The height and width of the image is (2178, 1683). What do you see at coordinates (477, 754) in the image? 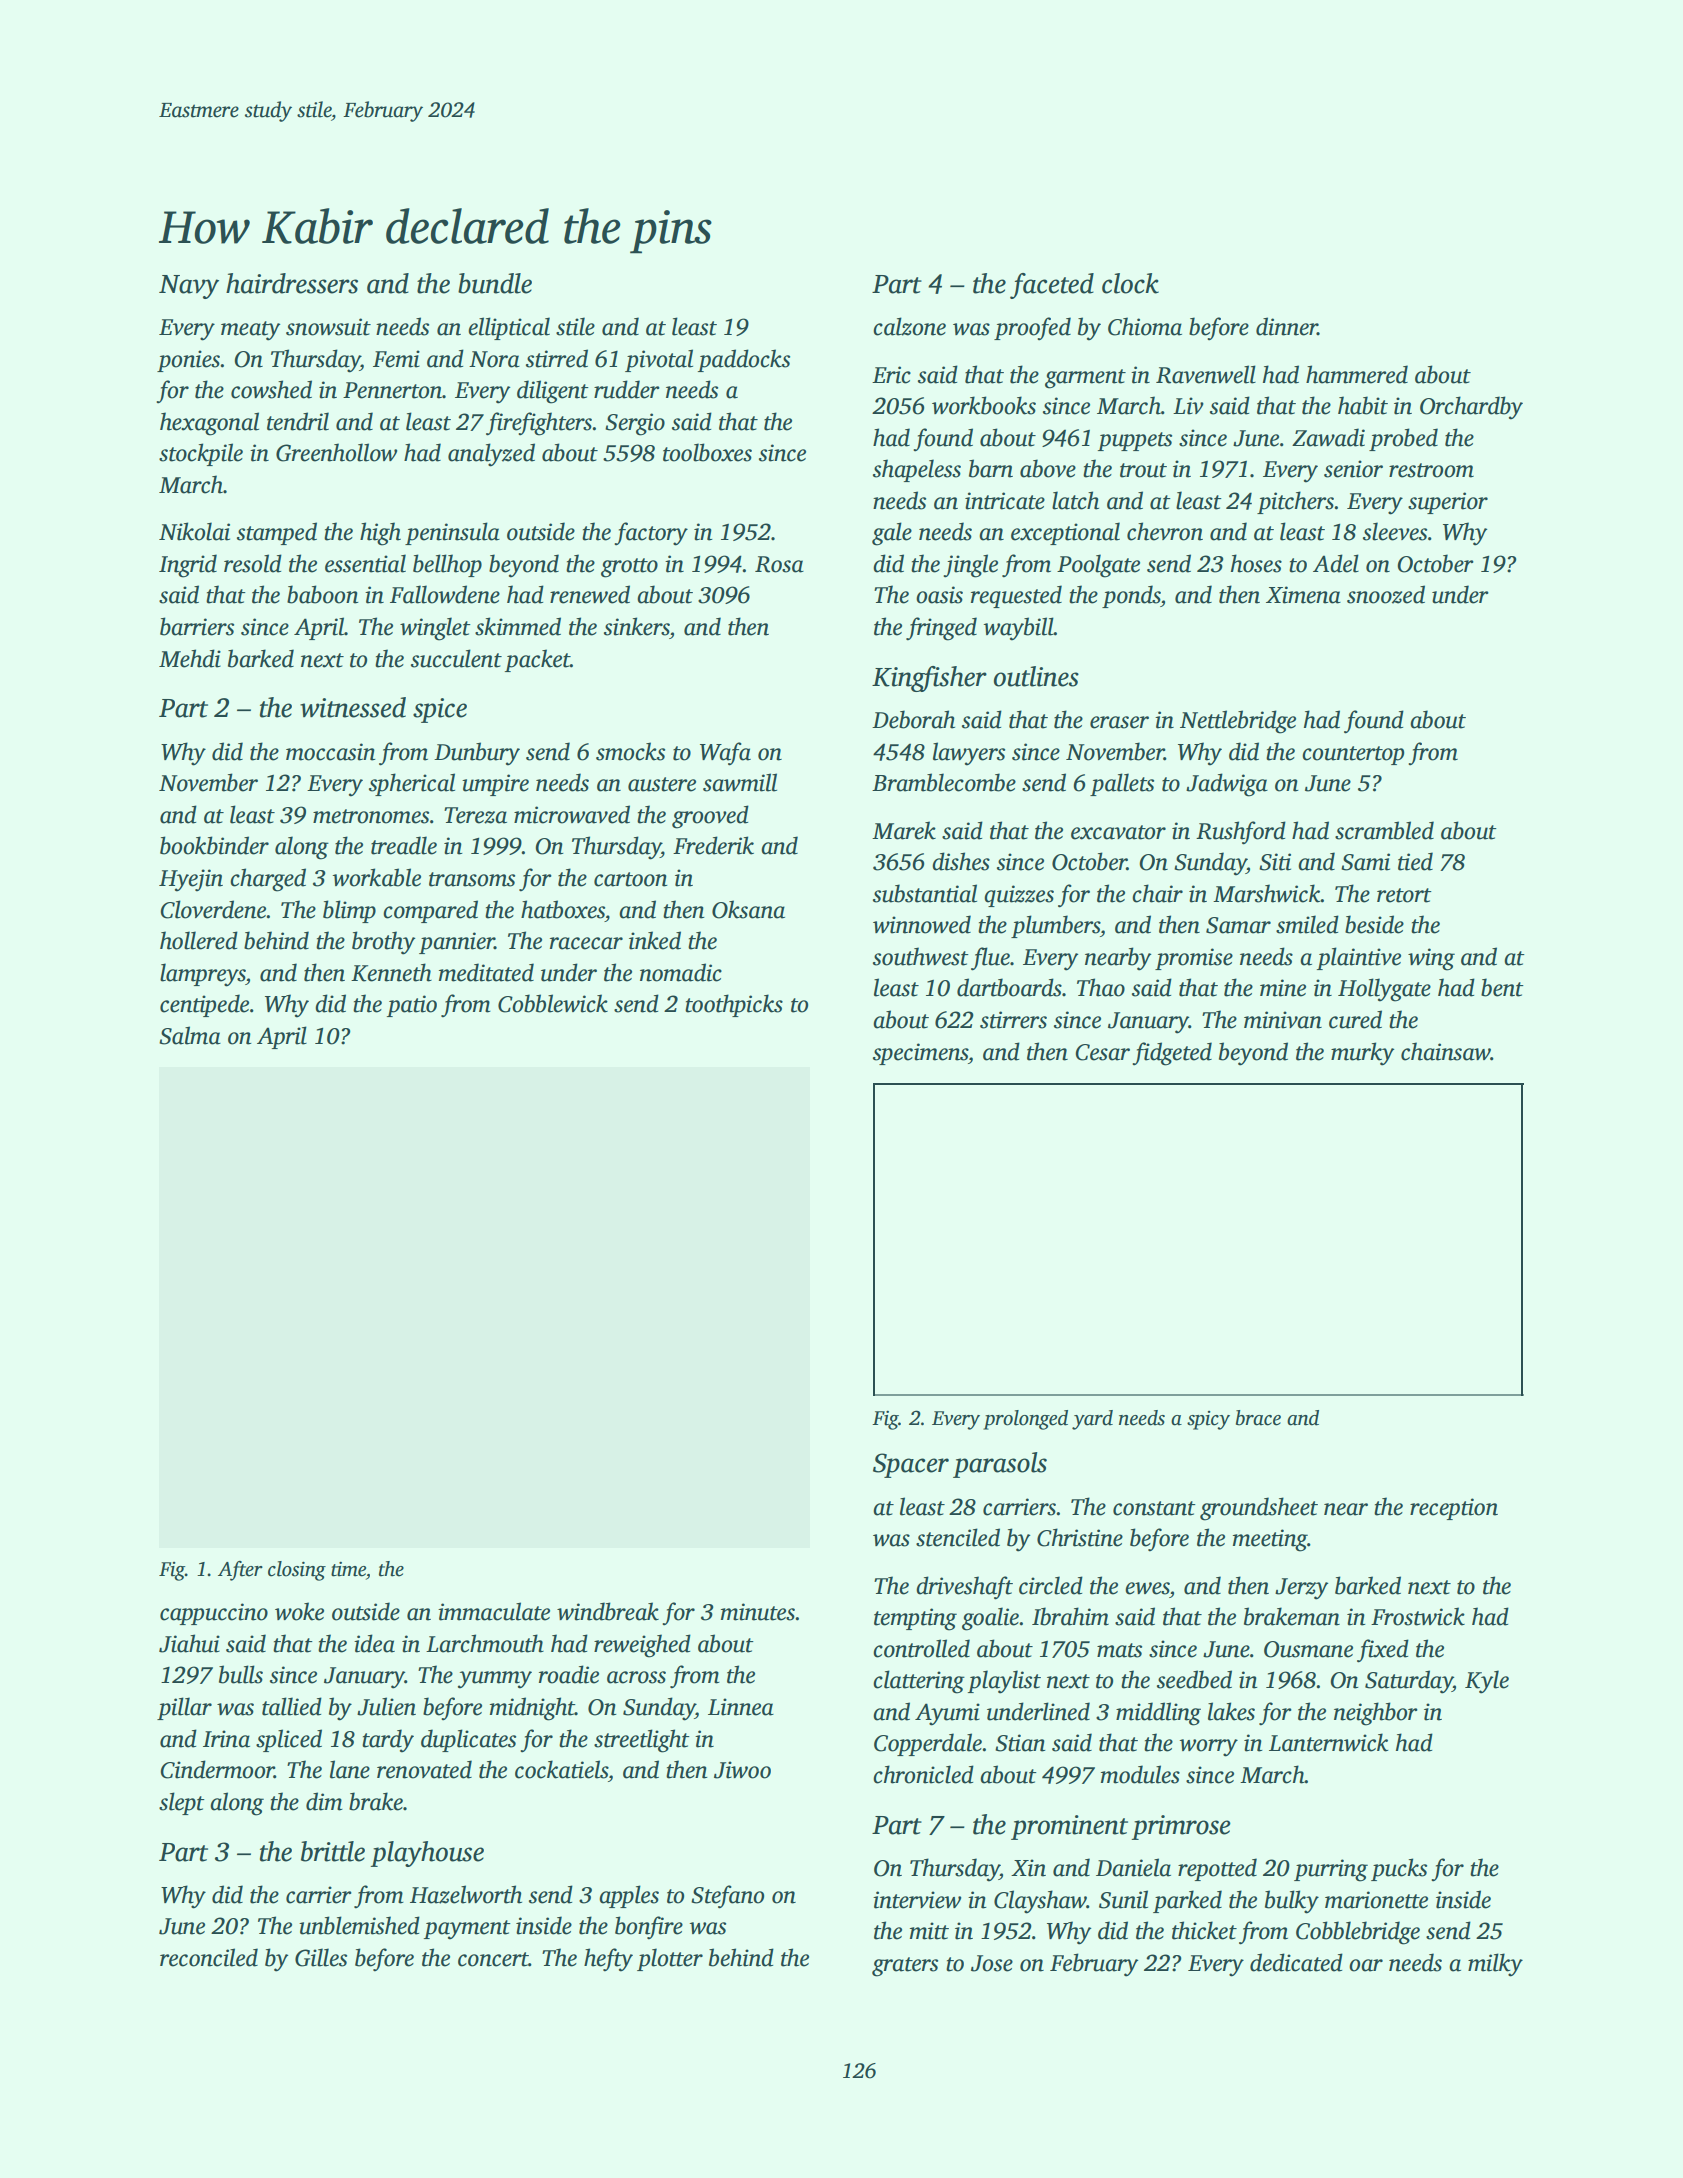
I see `Dunbury` at bounding box center [477, 754].
